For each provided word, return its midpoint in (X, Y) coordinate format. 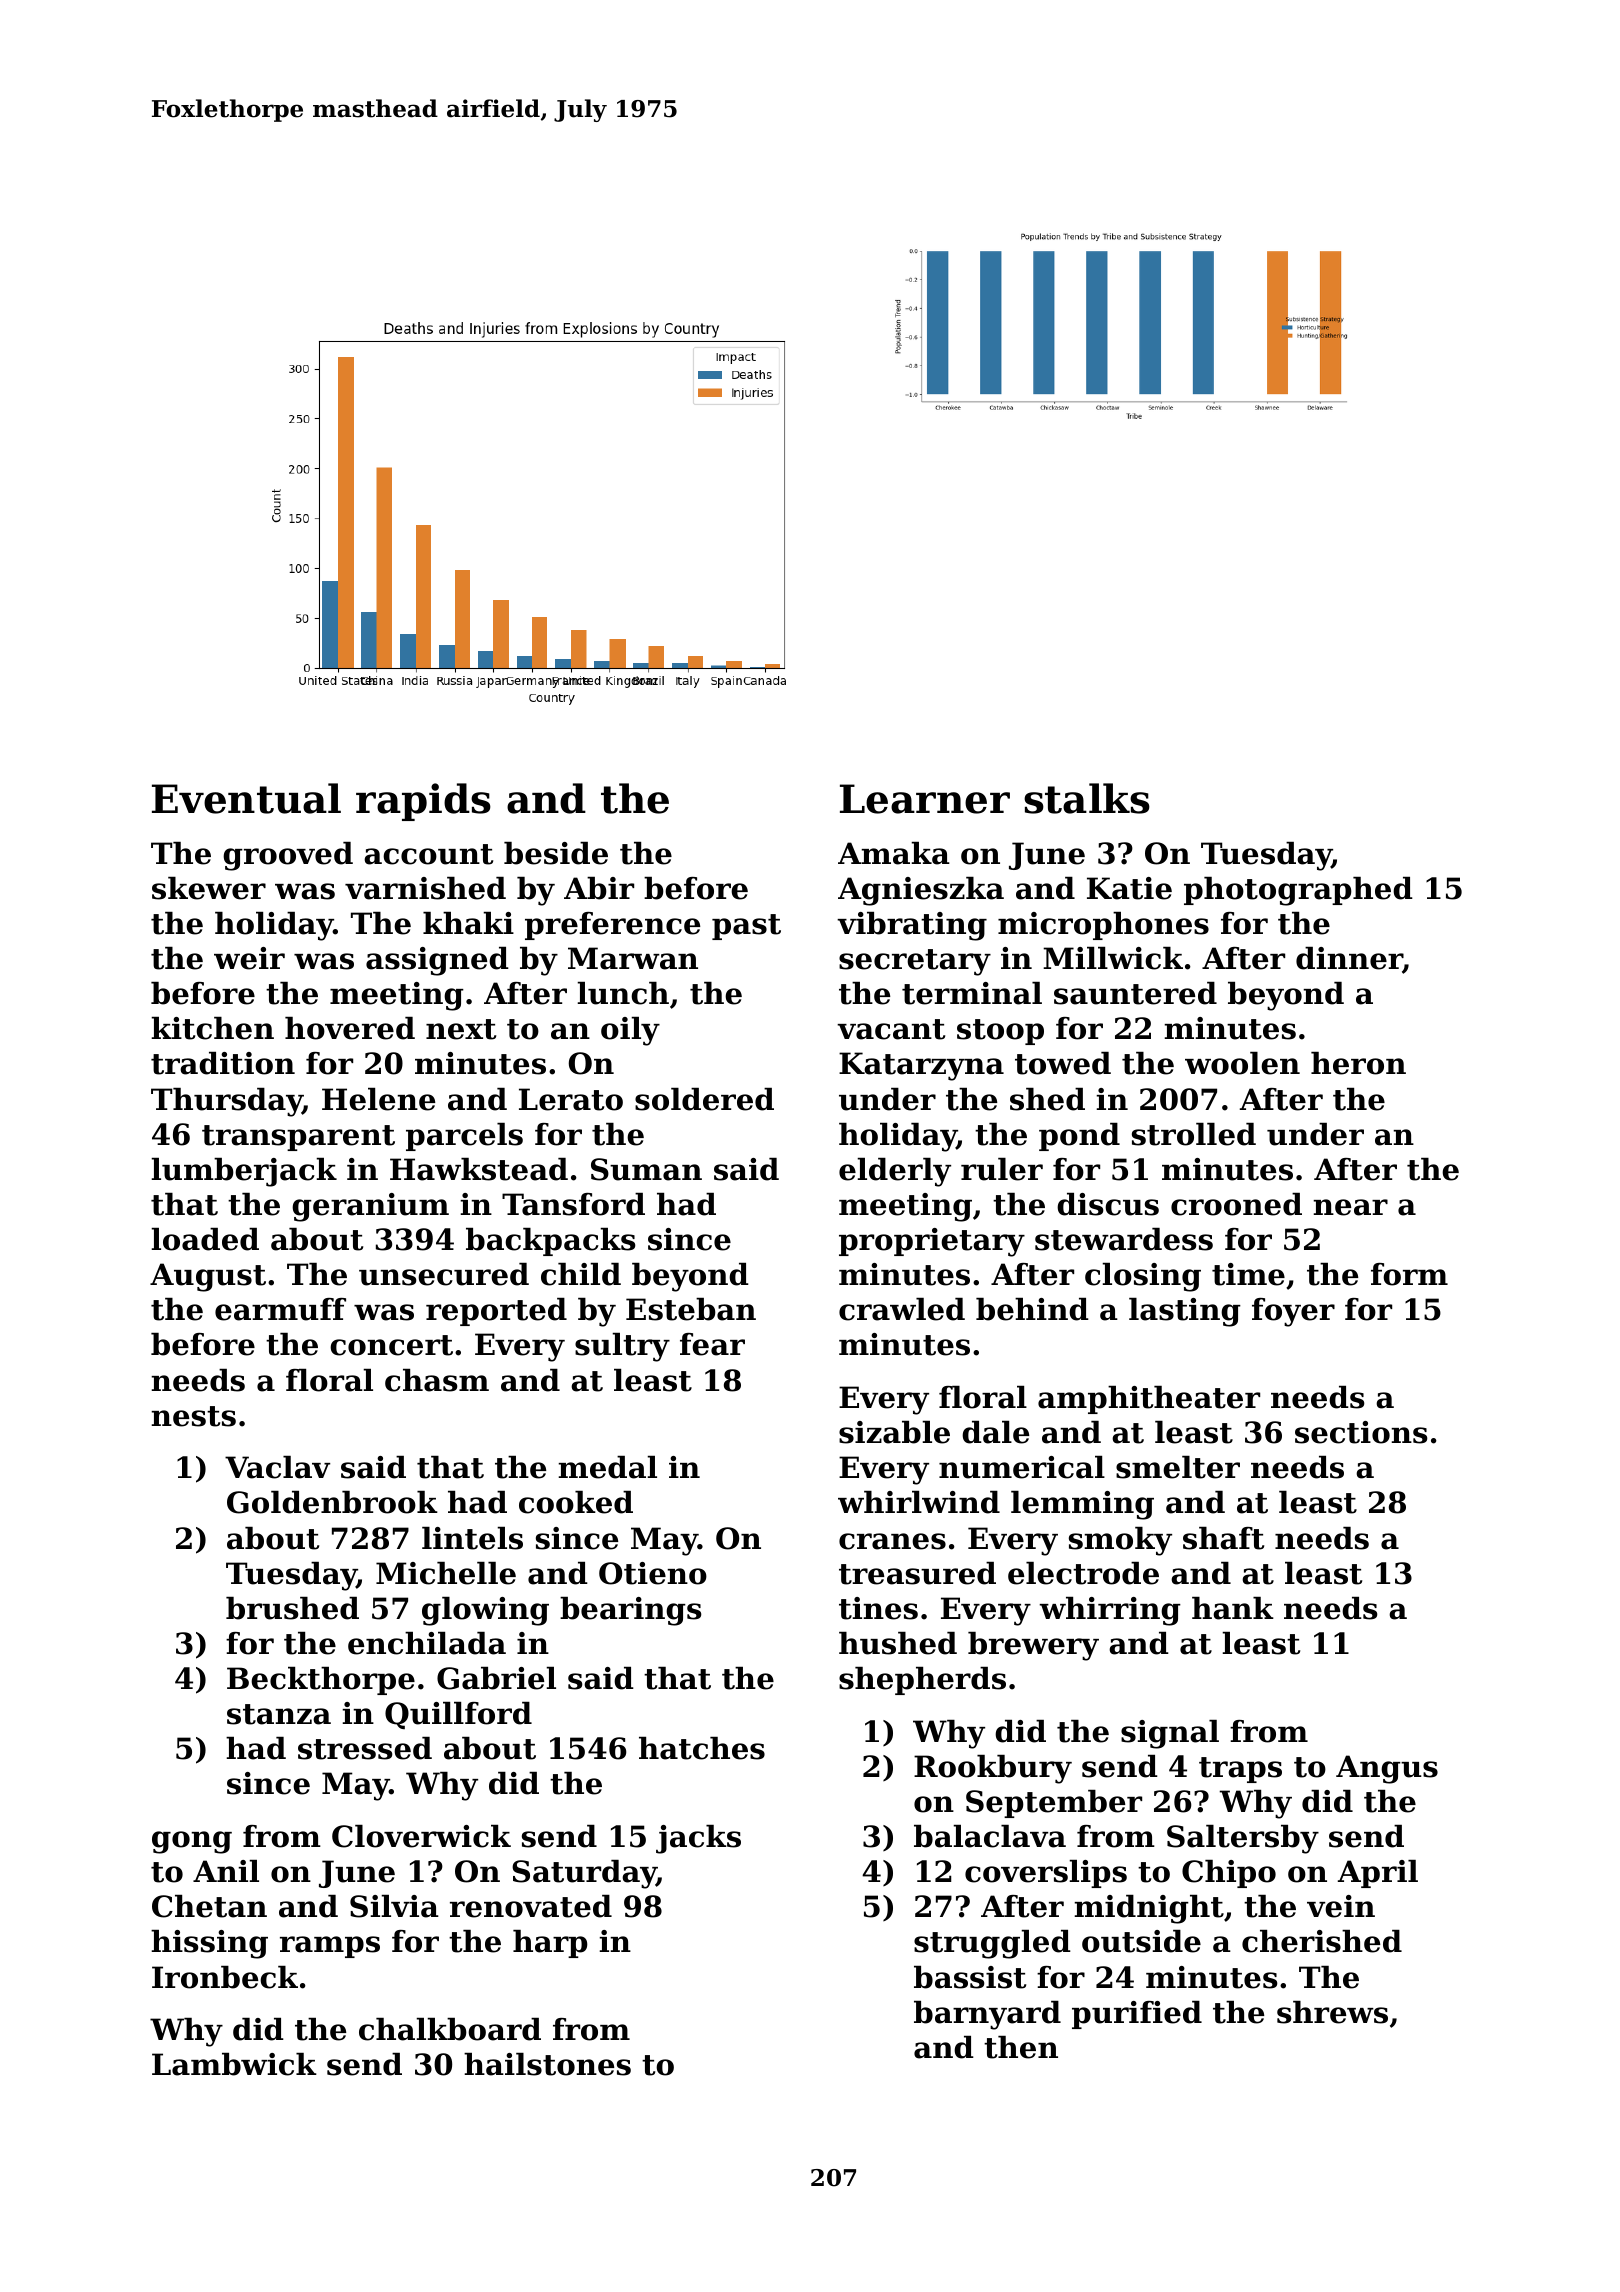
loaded (205, 1239)
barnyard (987, 2015)
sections (1361, 1432)
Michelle (446, 1573)
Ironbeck (225, 1977)
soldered (704, 1099)
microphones (1103, 926)
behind (1032, 1309)
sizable (894, 1432)
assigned (437, 961)
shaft (1223, 1538)
